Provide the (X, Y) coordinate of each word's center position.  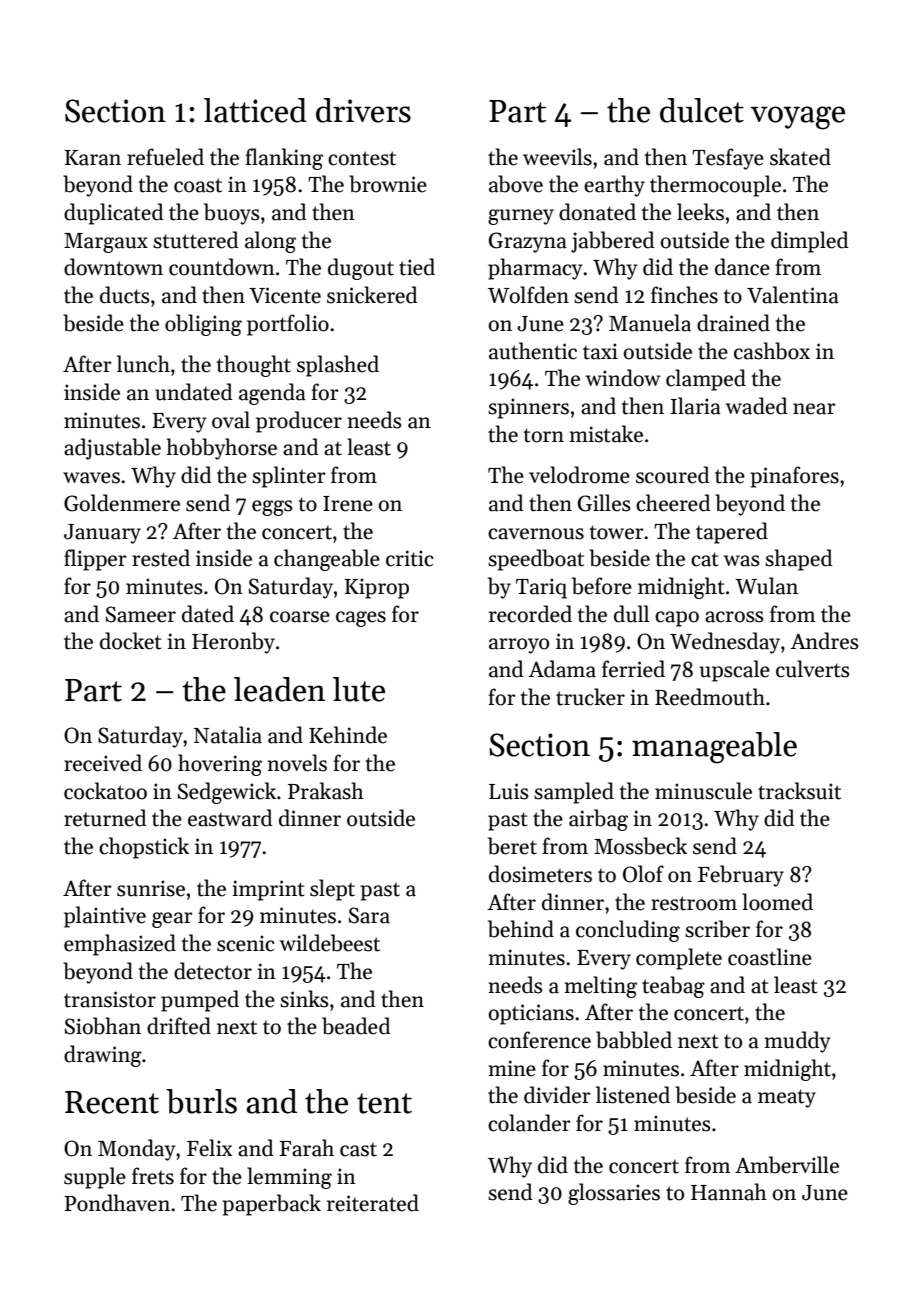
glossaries (614, 1194)
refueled (165, 157)
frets (153, 1176)
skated (800, 157)
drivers (363, 110)
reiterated (373, 1203)
